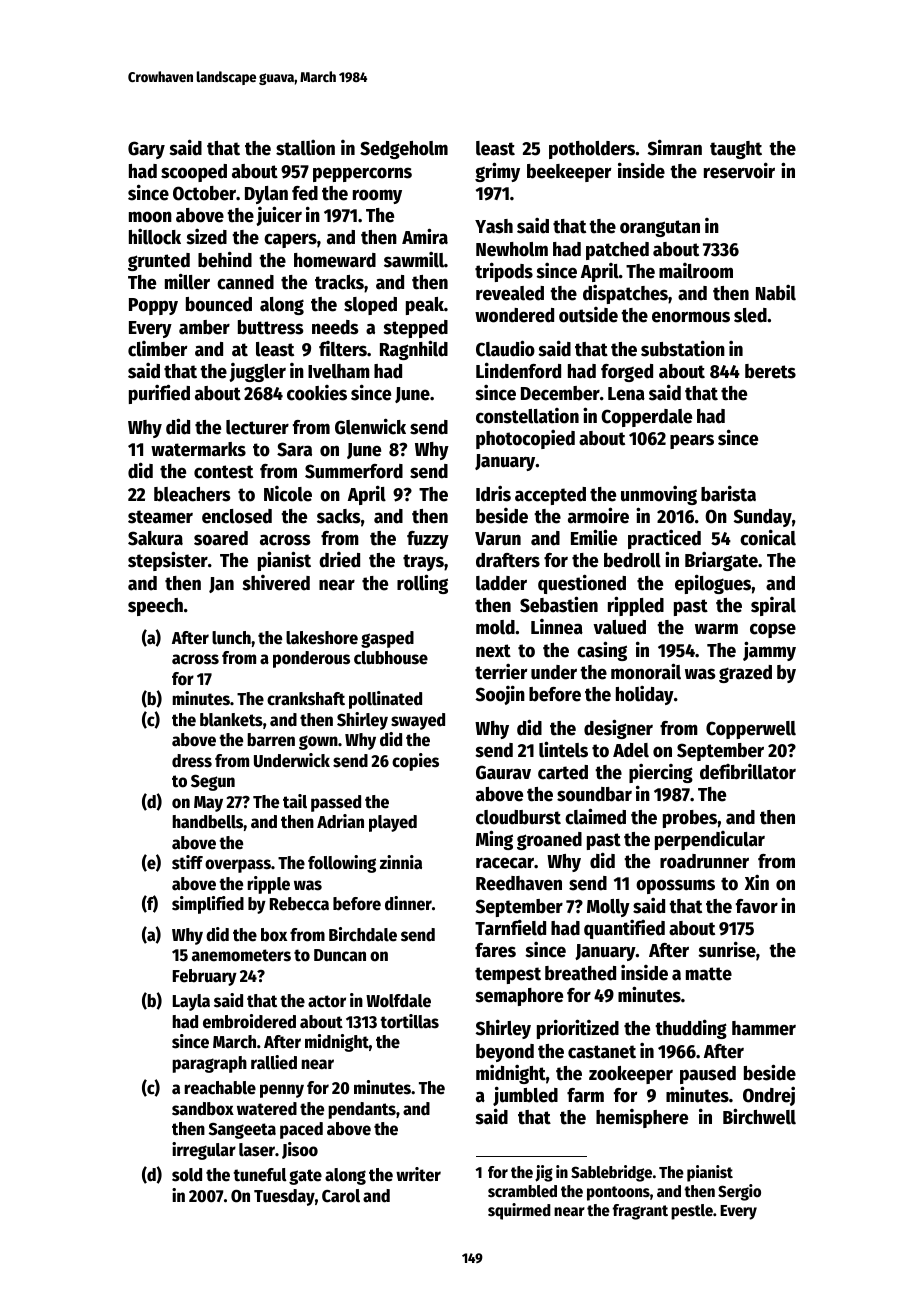  What do you see at coordinates (696, 271) in the image?
I see `mailroom` at bounding box center [696, 271].
